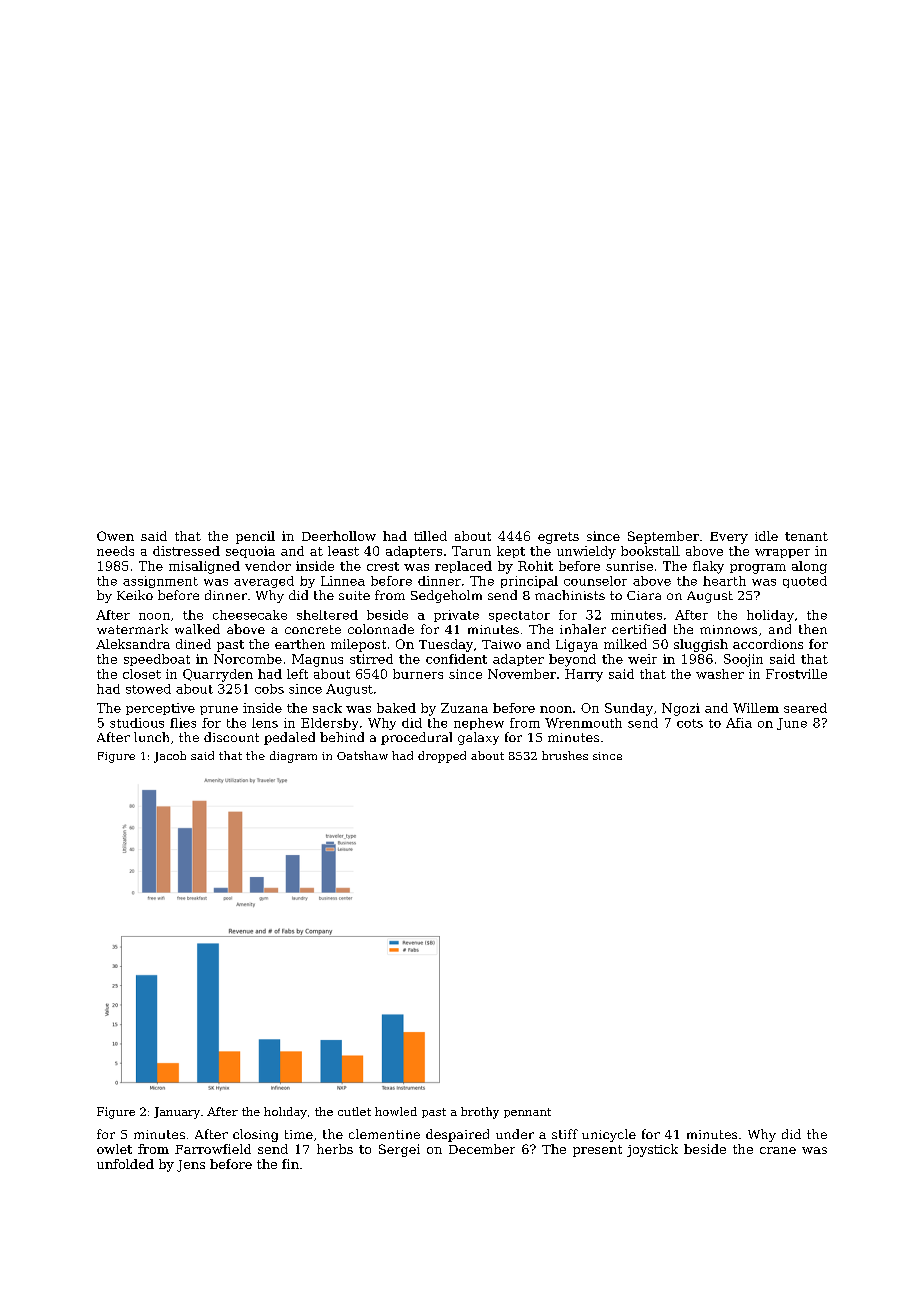 The width and height of the screenshot is (924, 1314). What do you see at coordinates (354, 1111) in the screenshot?
I see `cutlet` at bounding box center [354, 1111].
